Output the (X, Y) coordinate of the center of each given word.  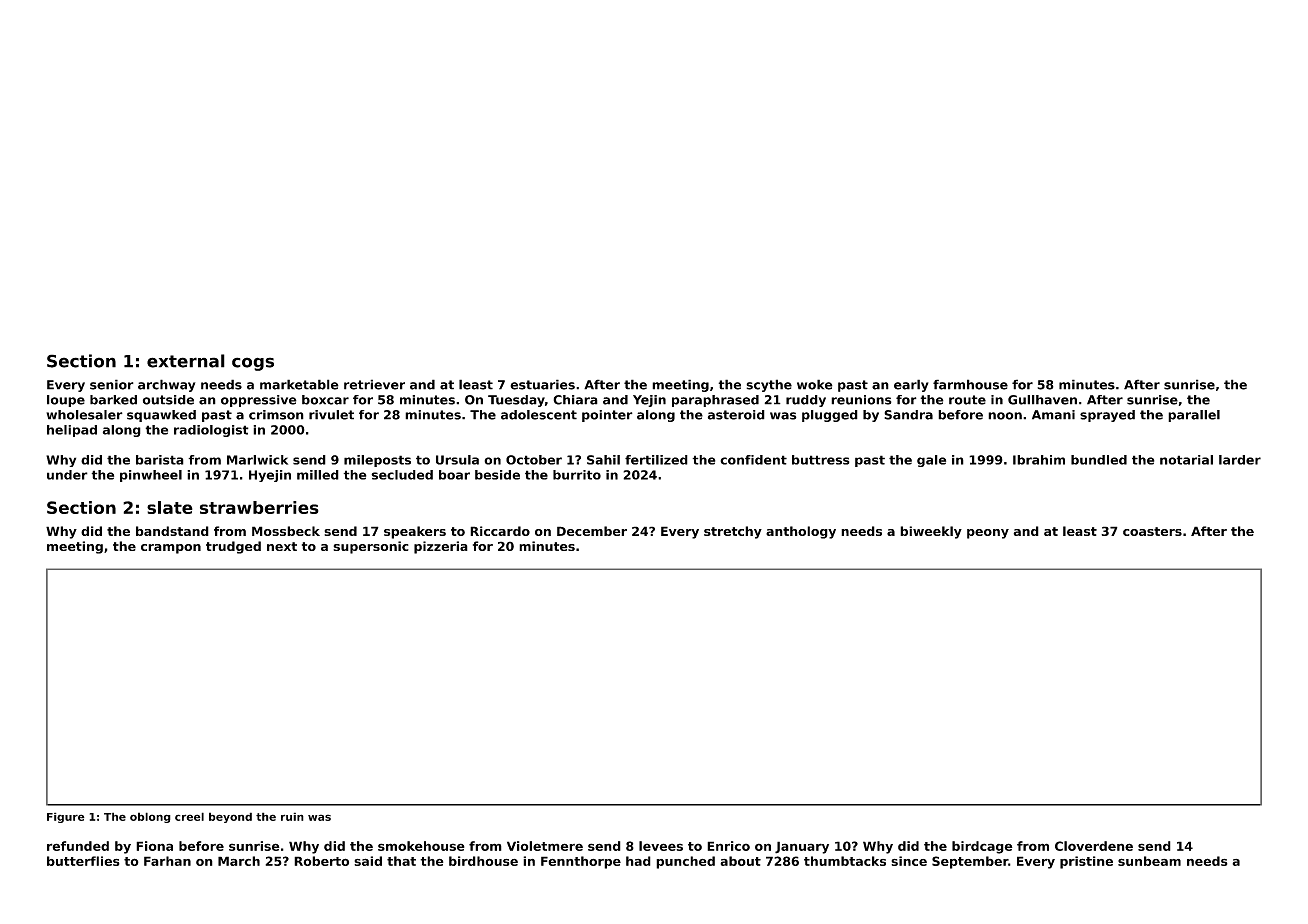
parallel (1194, 416)
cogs (253, 364)
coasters (1152, 531)
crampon (171, 549)
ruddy (806, 401)
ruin (292, 816)
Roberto (321, 861)
